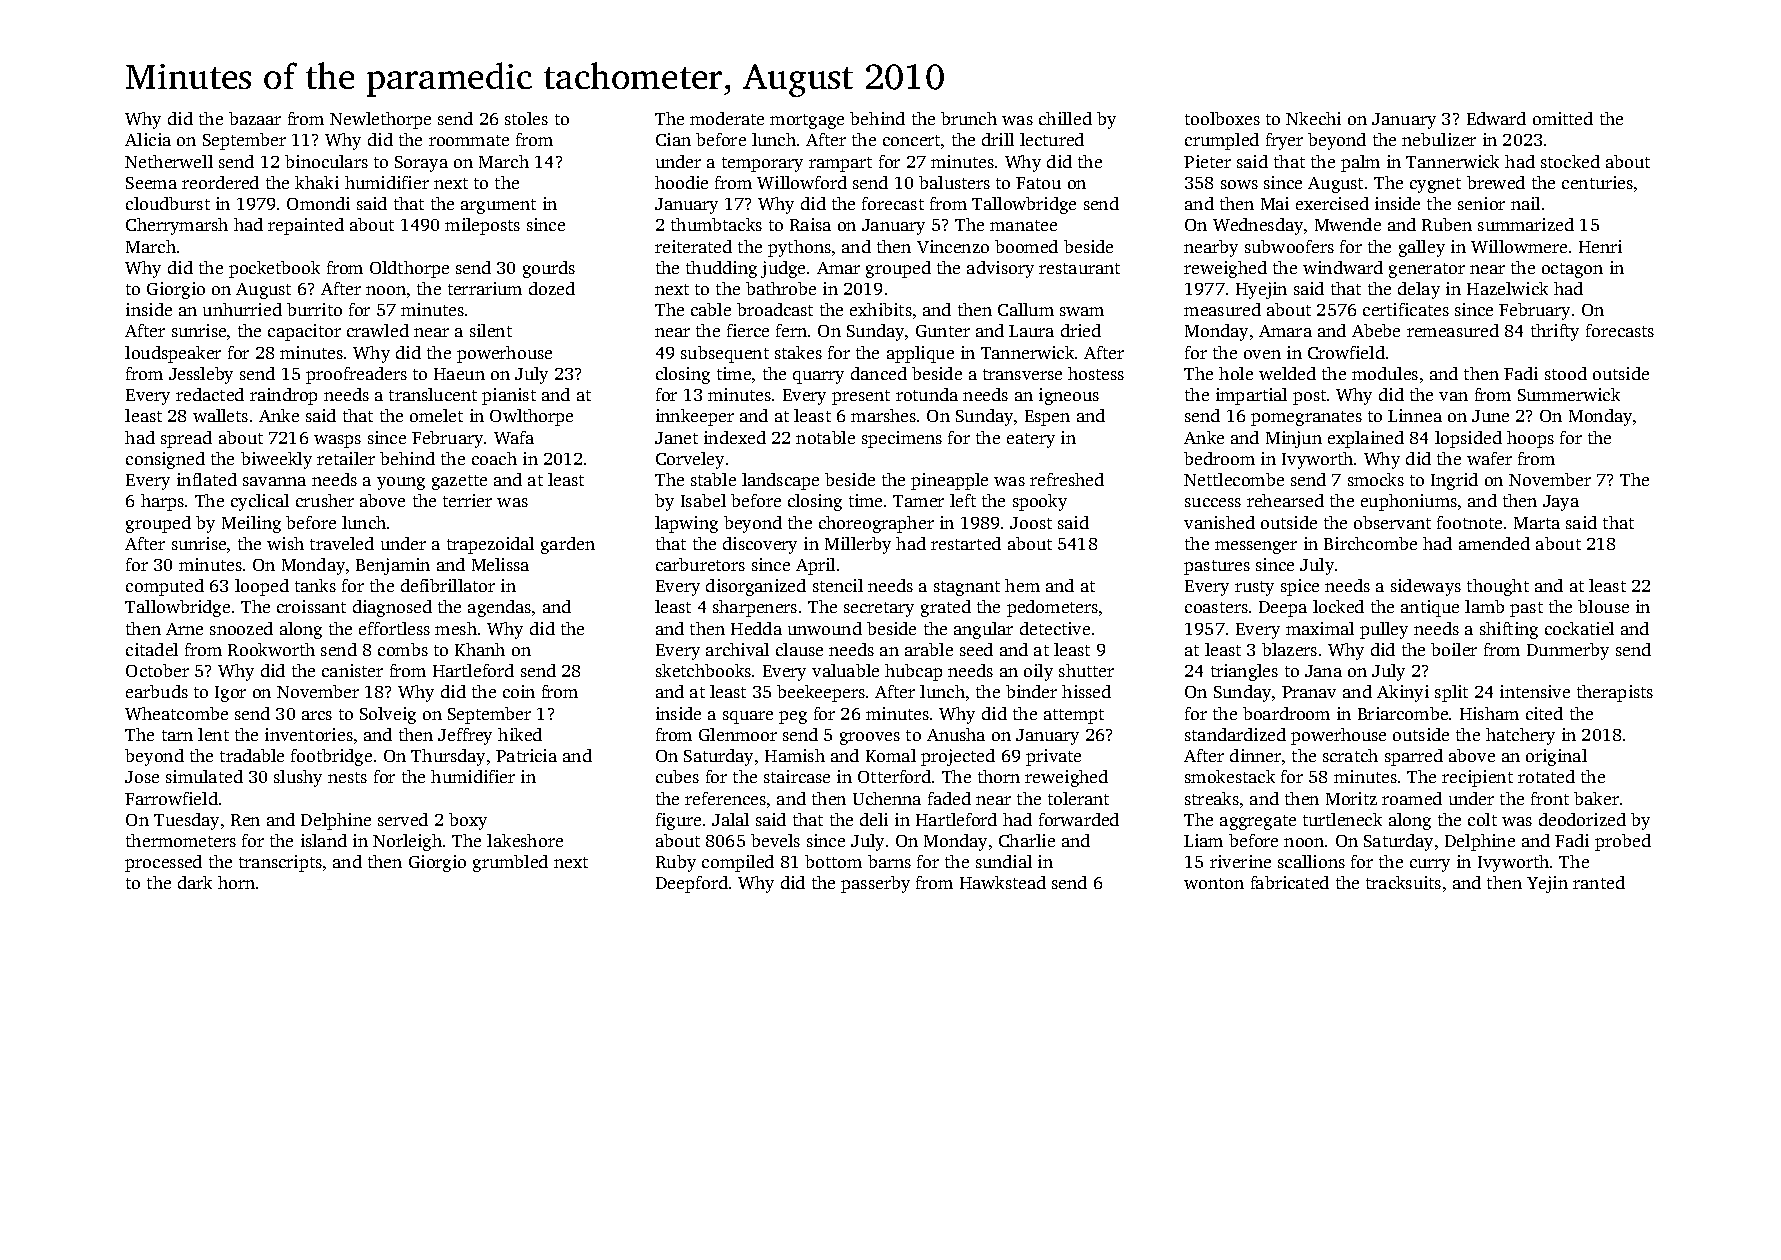 The image size is (1781, 1260). Describe the element at coordinates (1603, 606) in the image. I see `blouse` at that location.
